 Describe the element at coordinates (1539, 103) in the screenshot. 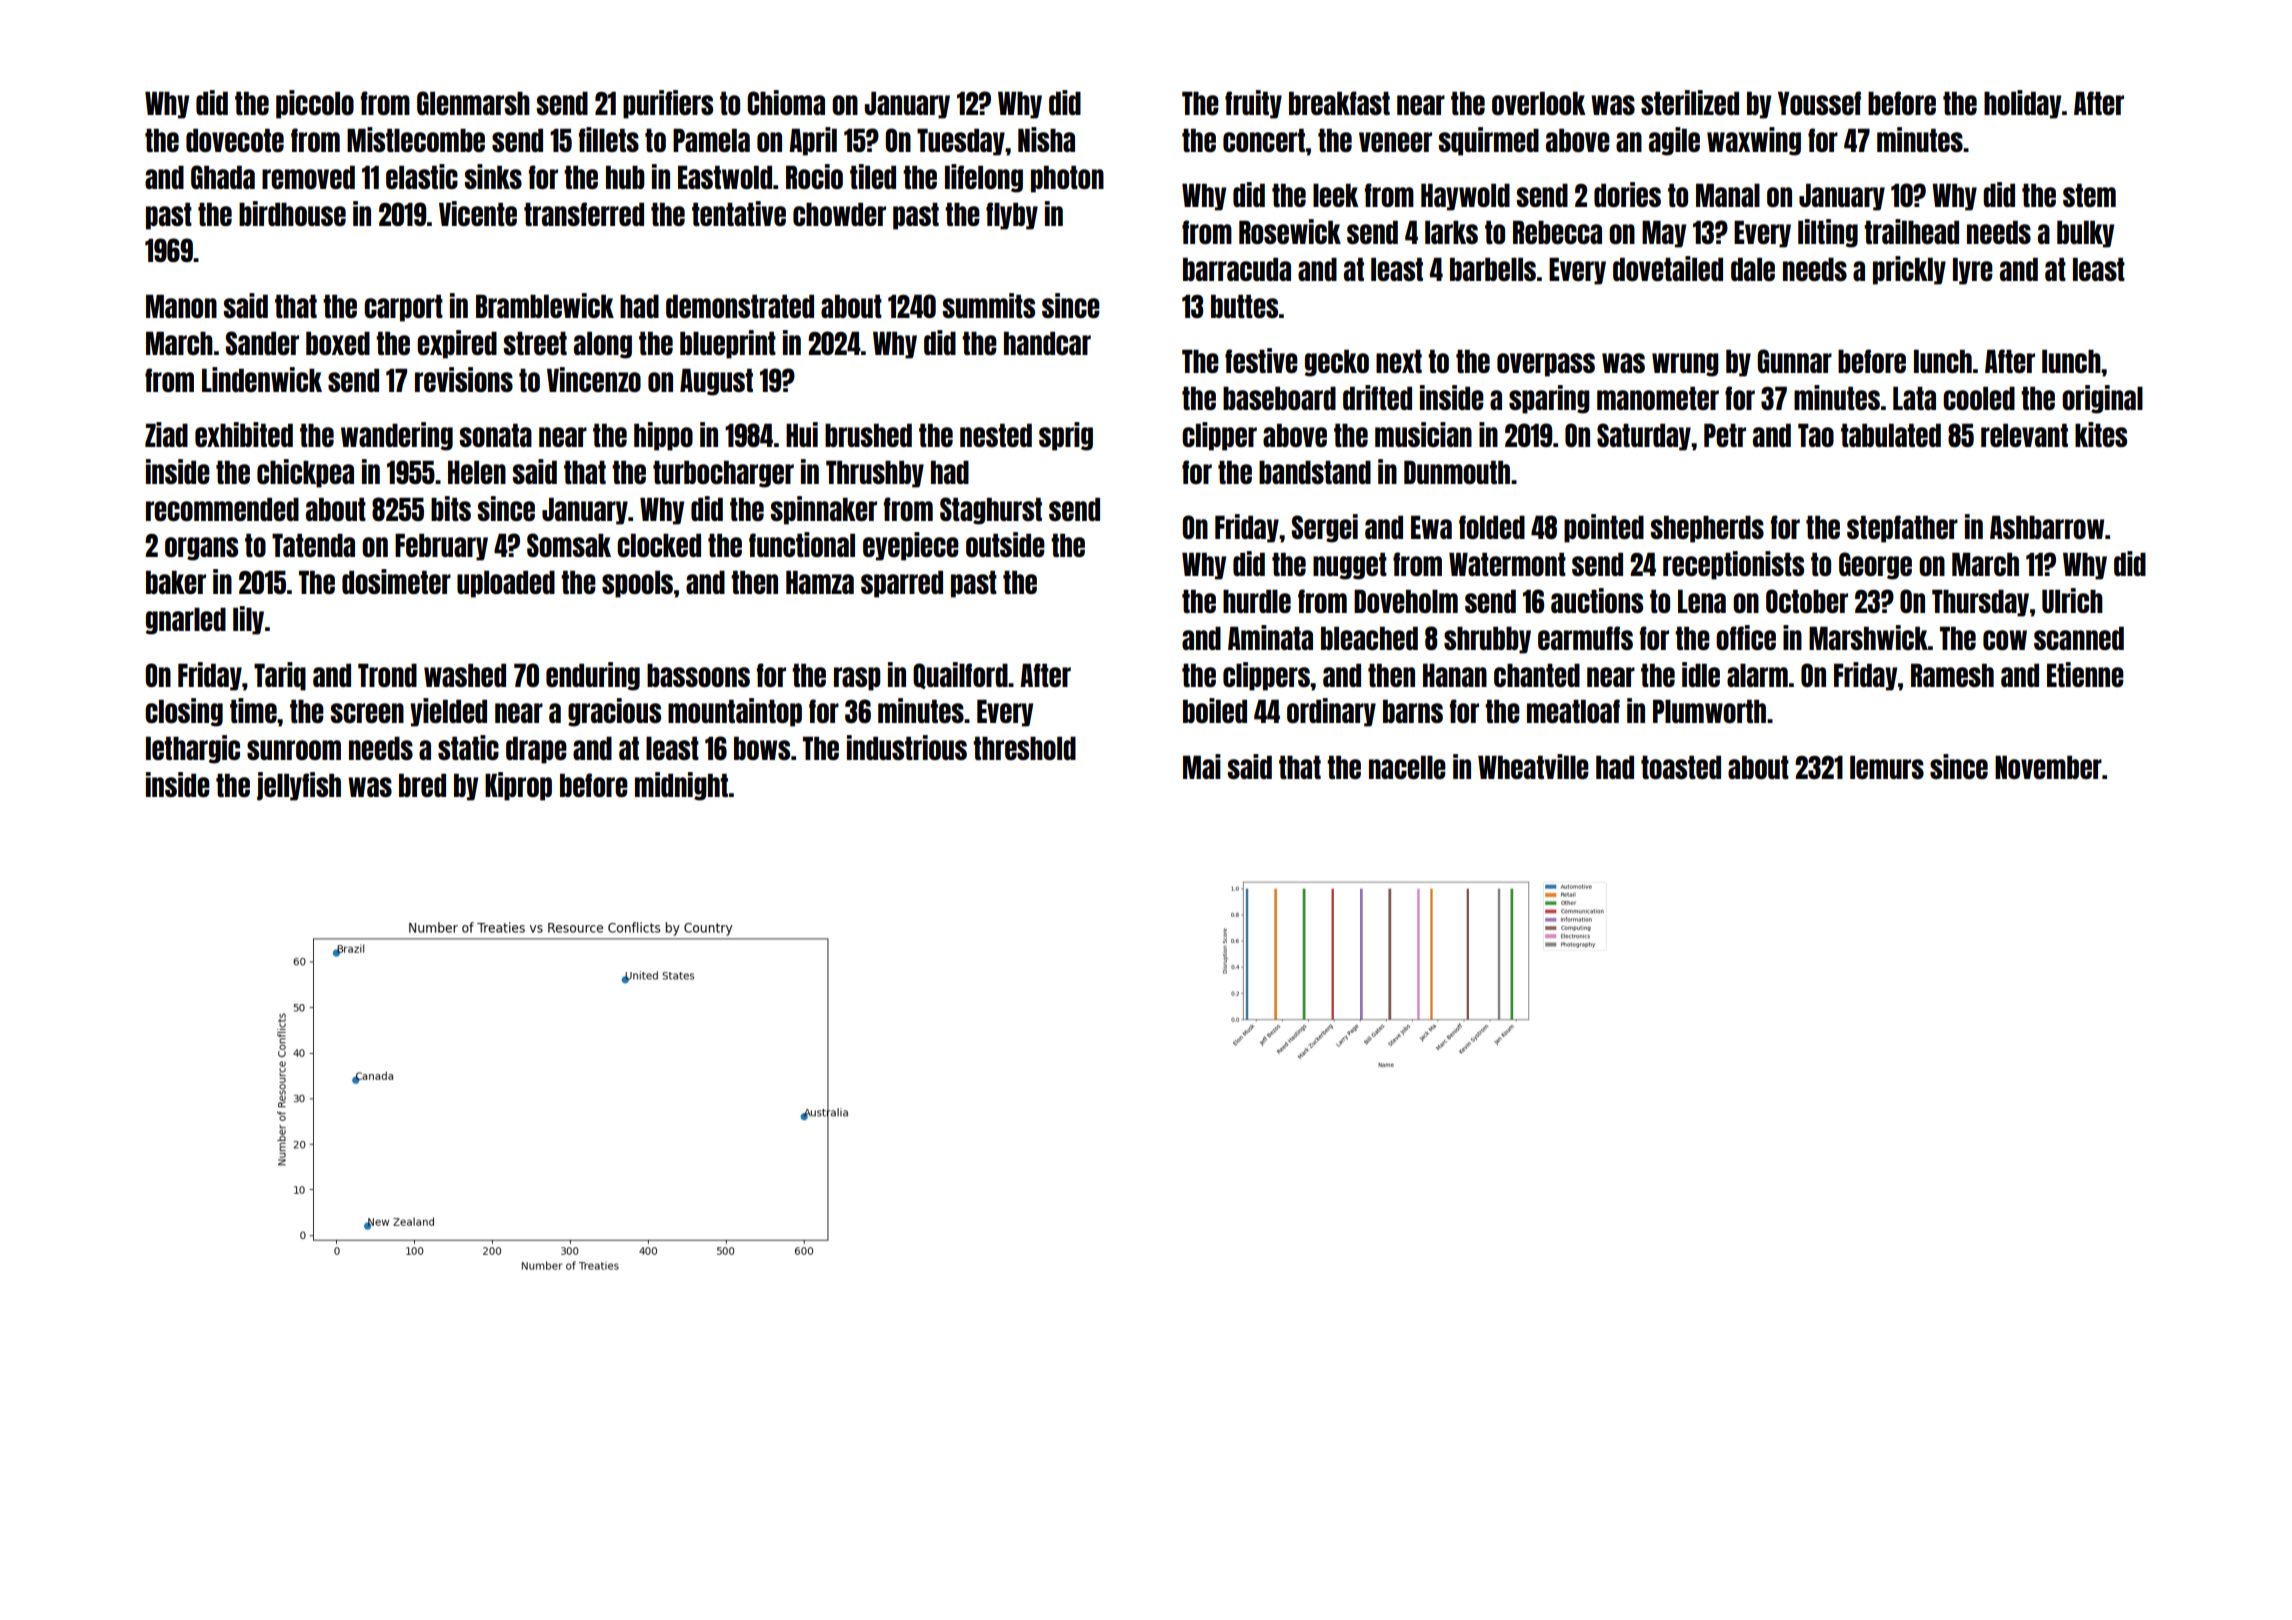

I see `overlook` at that location.
